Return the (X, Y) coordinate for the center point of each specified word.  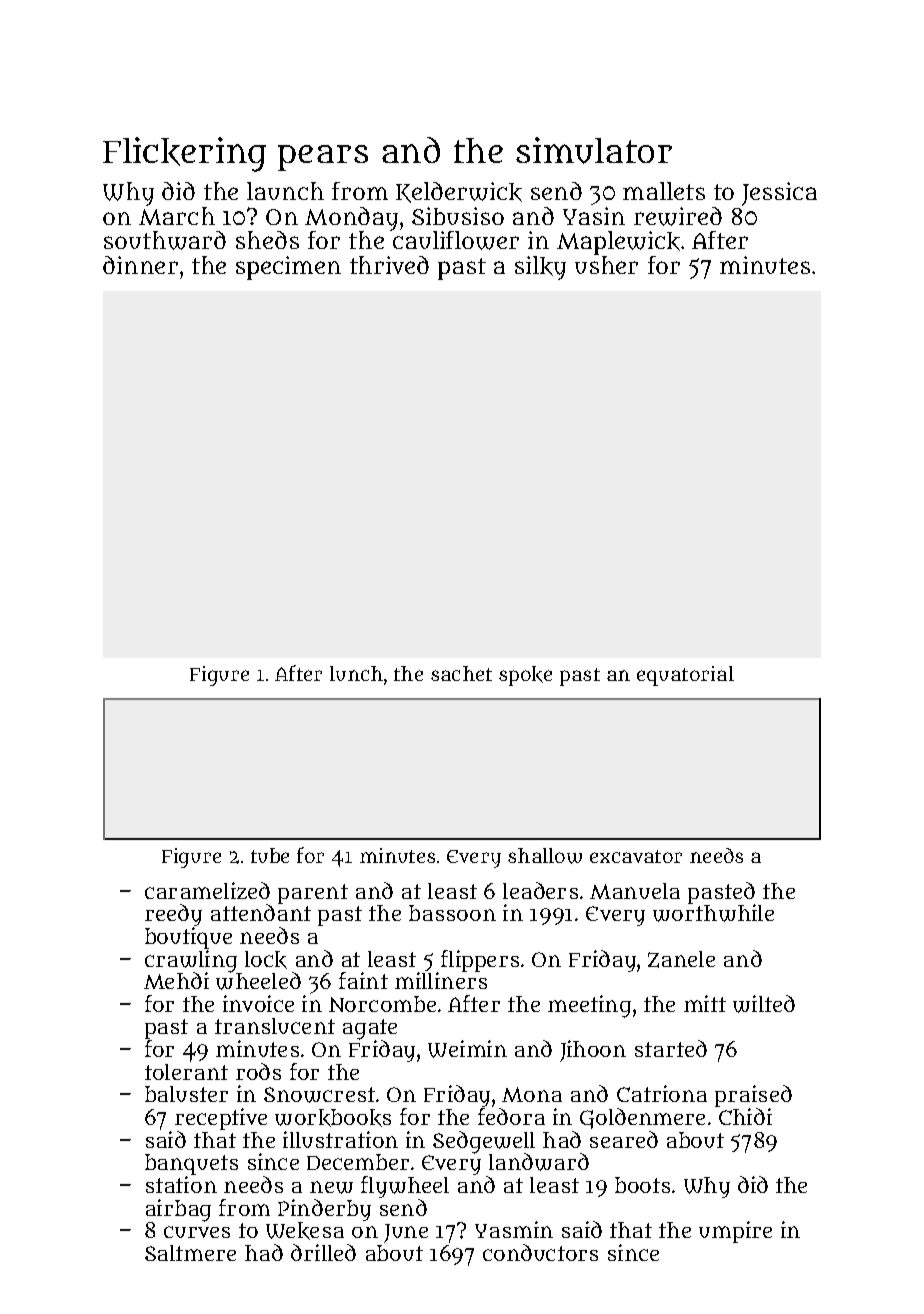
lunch (356, 673)
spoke (525, 676)
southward (165, 240)
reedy (173, 915)
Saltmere (190, 1253)
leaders (540, 890)
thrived (389, 265)
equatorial (685, 676)
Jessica (779, 194)
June (406, 1233)
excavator (636, 856)
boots (642, 1185)
